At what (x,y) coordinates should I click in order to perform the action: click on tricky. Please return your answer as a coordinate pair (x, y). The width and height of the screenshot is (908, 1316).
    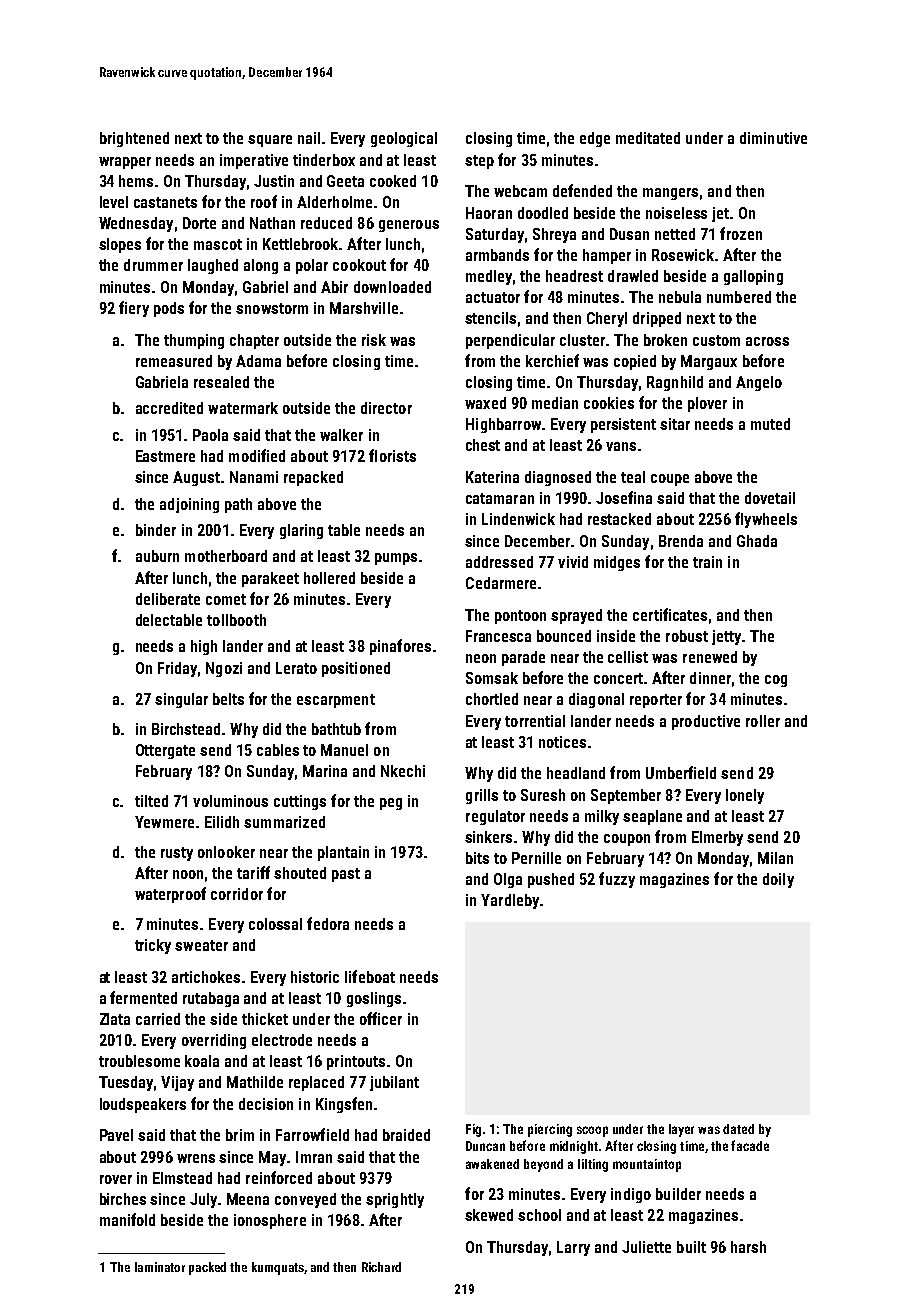
    Looking at the image, I should click on (153, 946).
